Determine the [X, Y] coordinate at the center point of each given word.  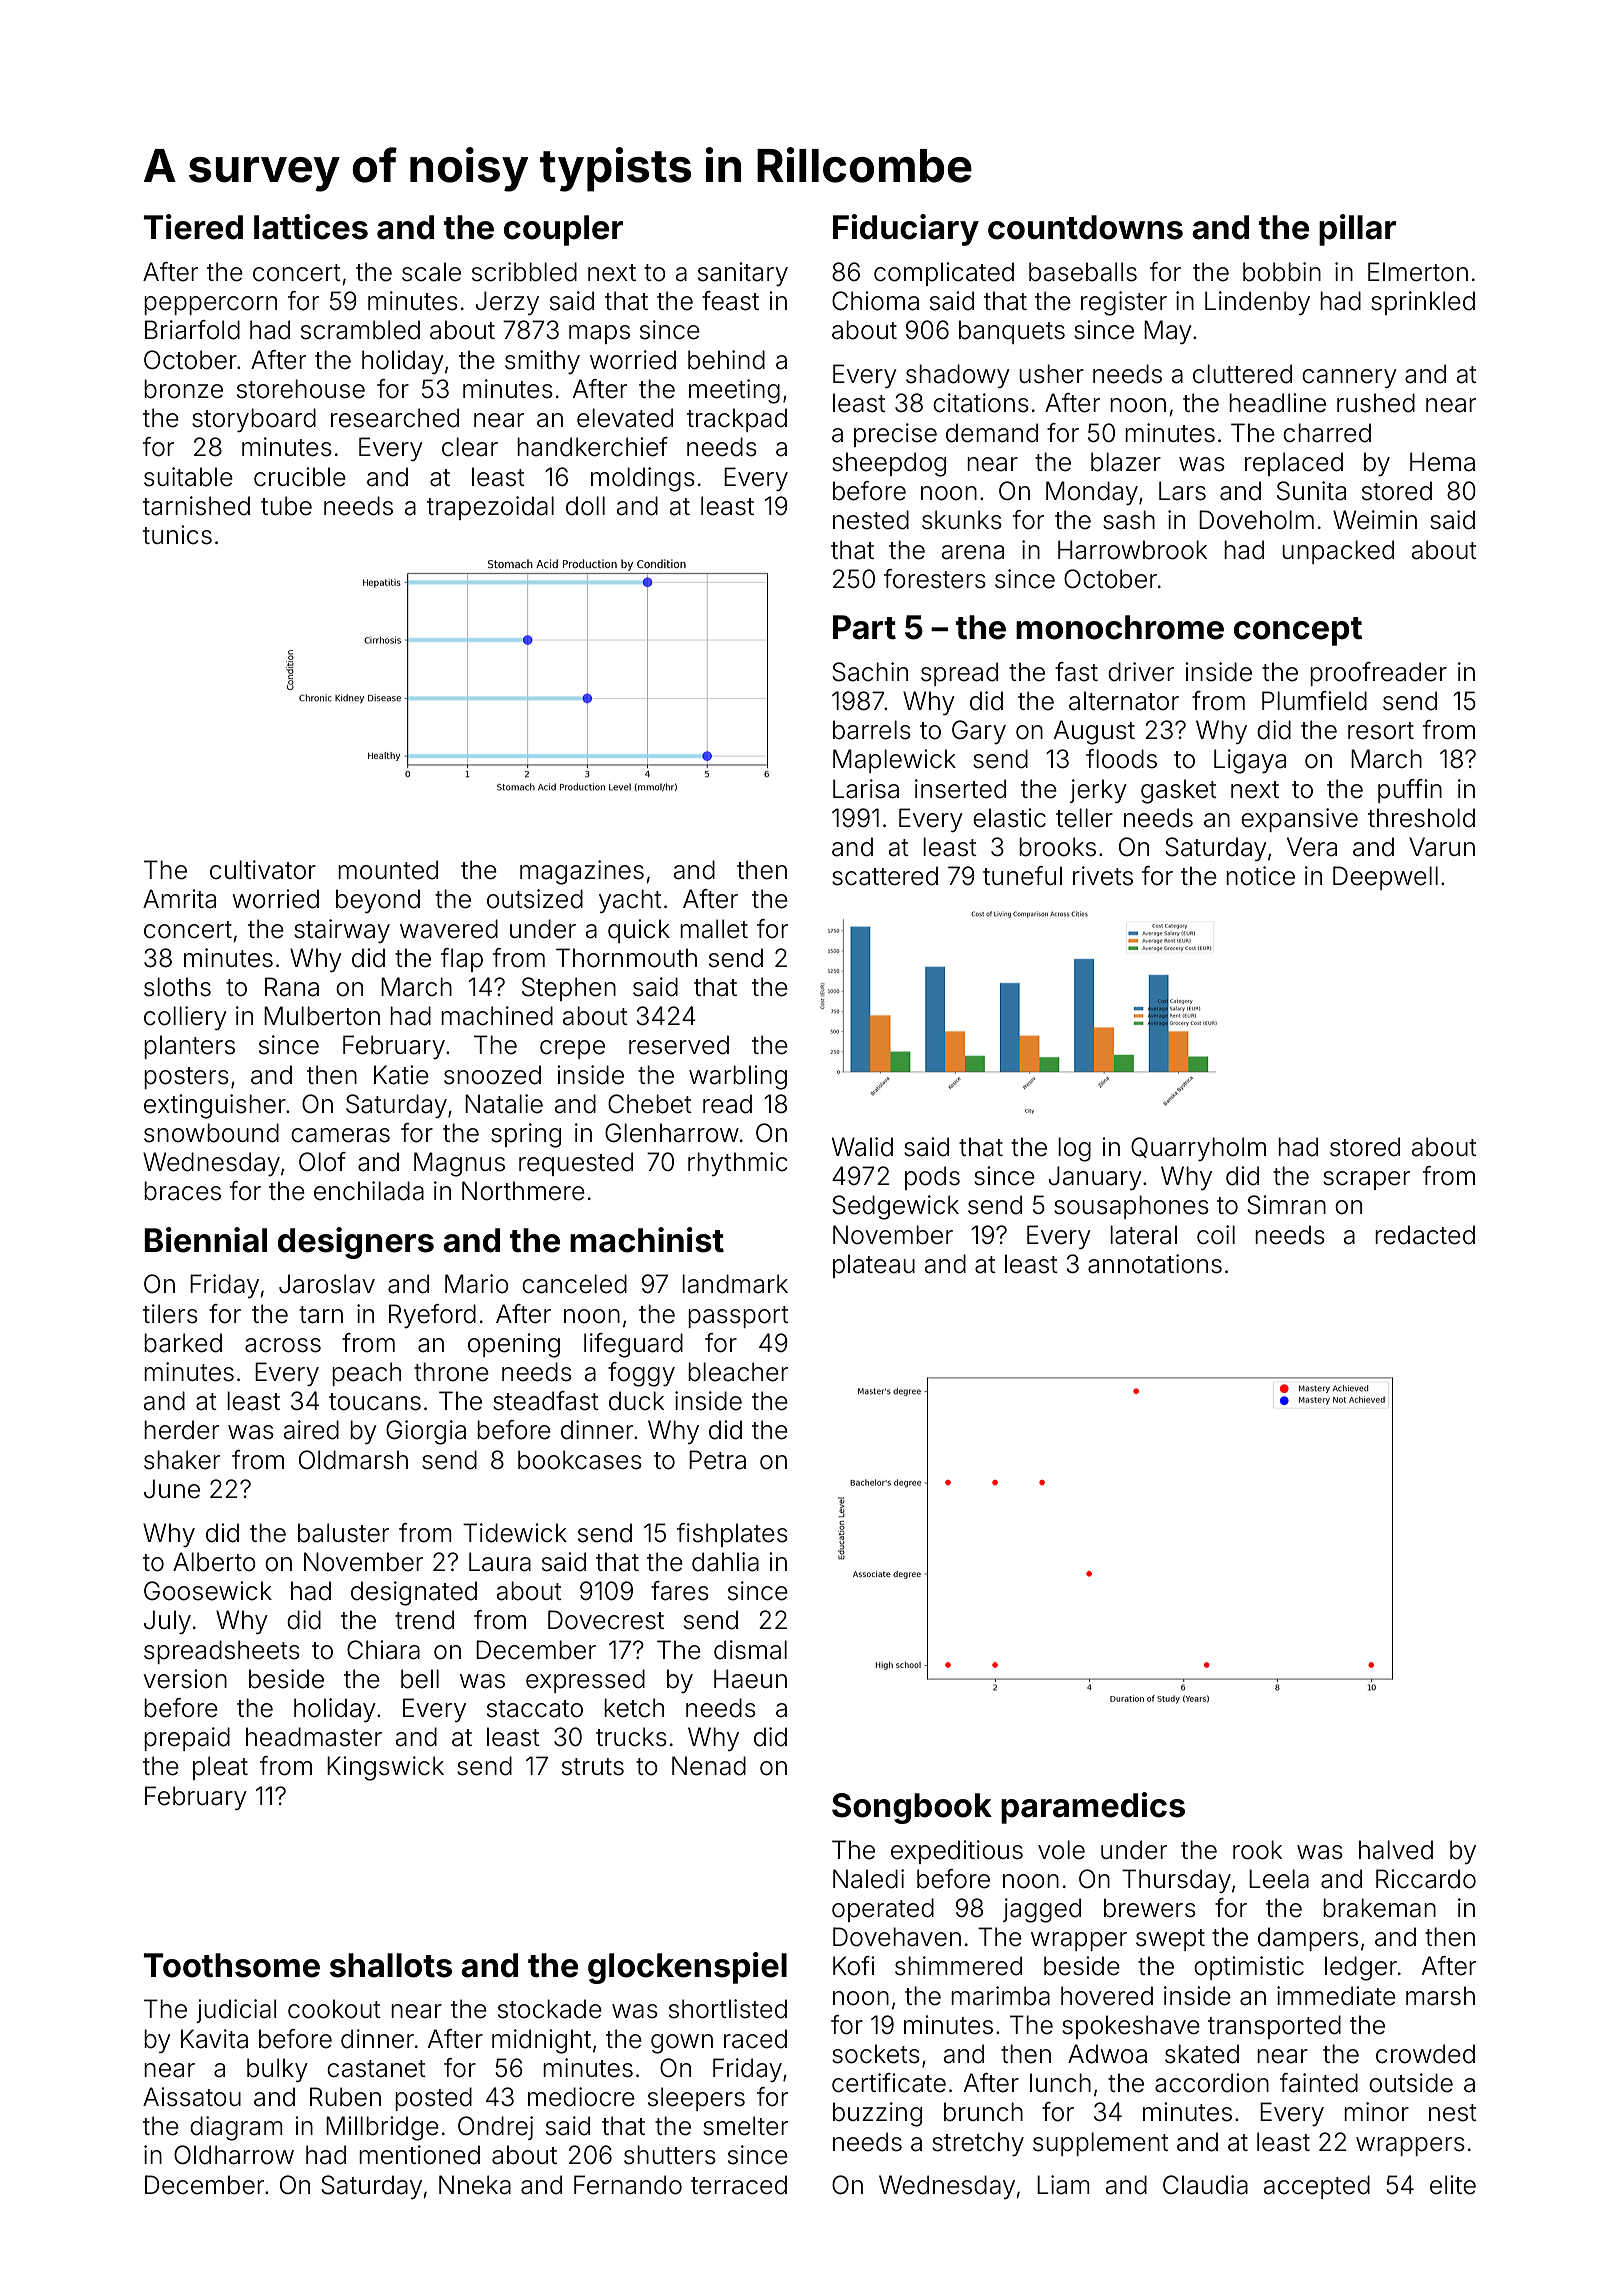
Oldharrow [234, 2155]
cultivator [263, 870]
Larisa [866, 789]
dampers [1308, 1939]
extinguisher [215, 1106]
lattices [311, 227]
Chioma [875, 301]
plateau [874, 1266]
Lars [1182, 491]
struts [593, 1767]
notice [1260, 876]
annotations [1155, 1264]
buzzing [877, 2114]
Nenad [709, 1766]
